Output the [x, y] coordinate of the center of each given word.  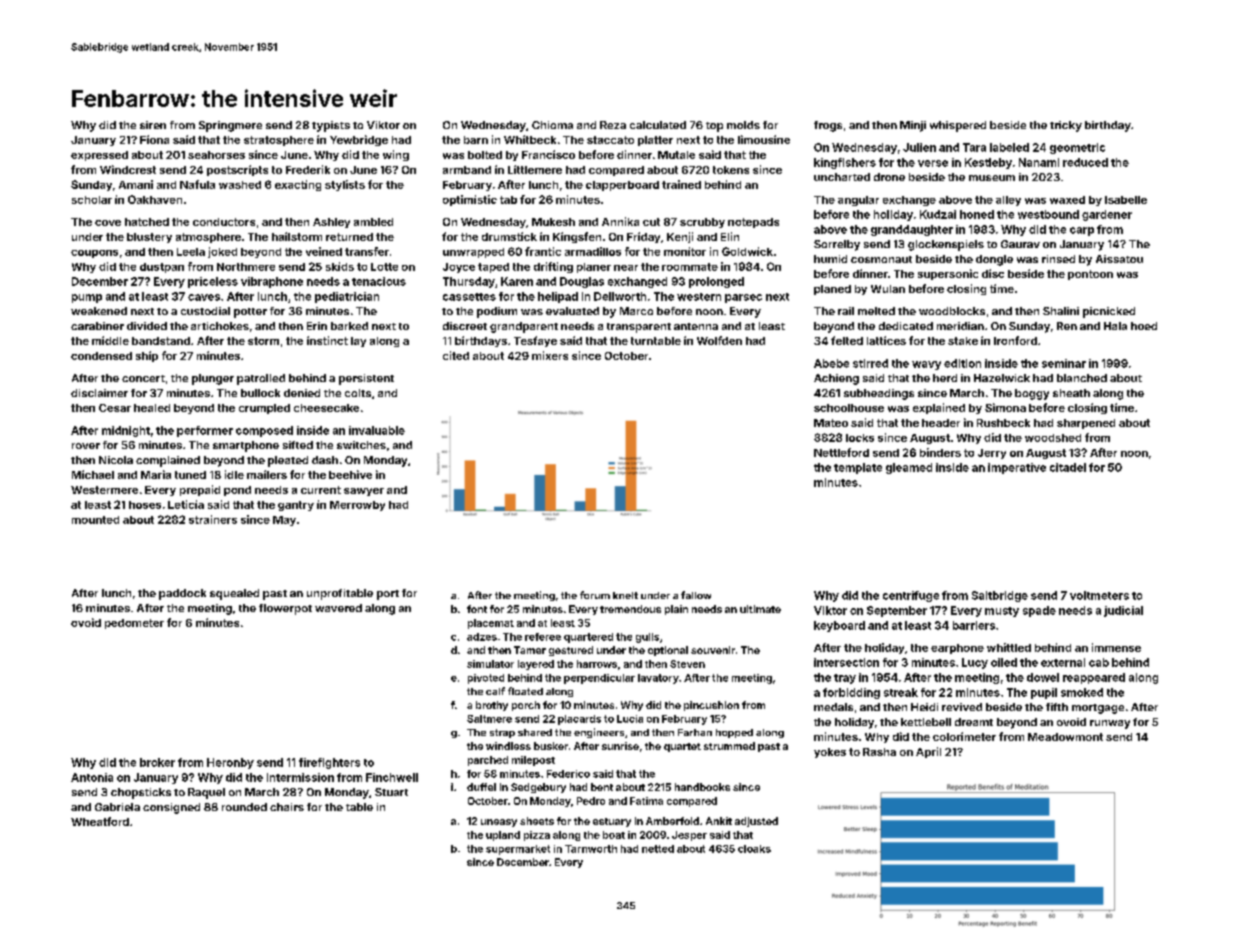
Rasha [879, 752]
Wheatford [100, 821]
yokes [830, 753]
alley [1008, 201]
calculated [658, 125]
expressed [99, 156]
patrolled [261, 379]
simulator [490, 664]
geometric [1077, 148]
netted [658, 849]
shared [535, 732]
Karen [517, 281]
